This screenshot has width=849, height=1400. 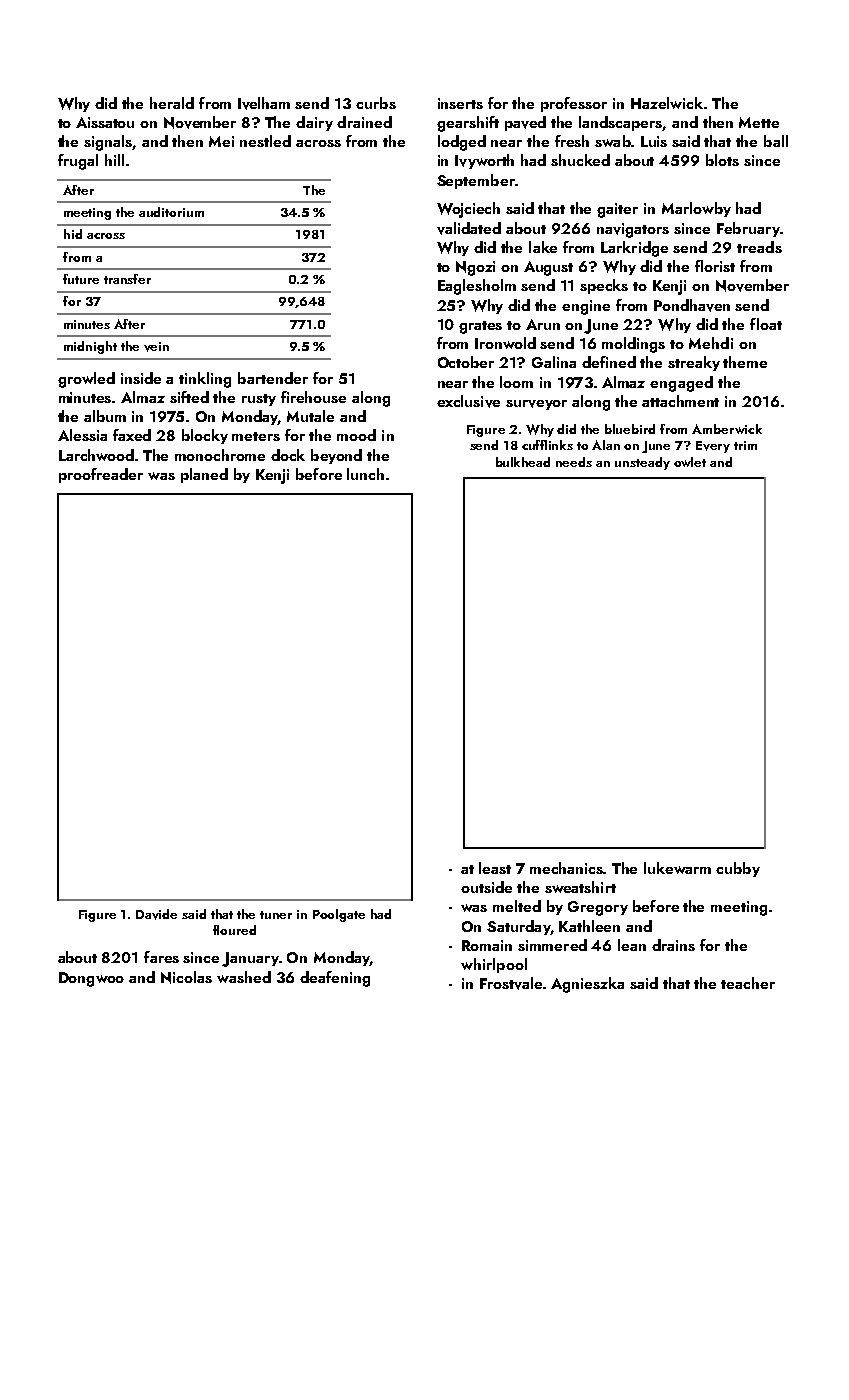 I want to click on faxed, so click(x=132, y=435).
